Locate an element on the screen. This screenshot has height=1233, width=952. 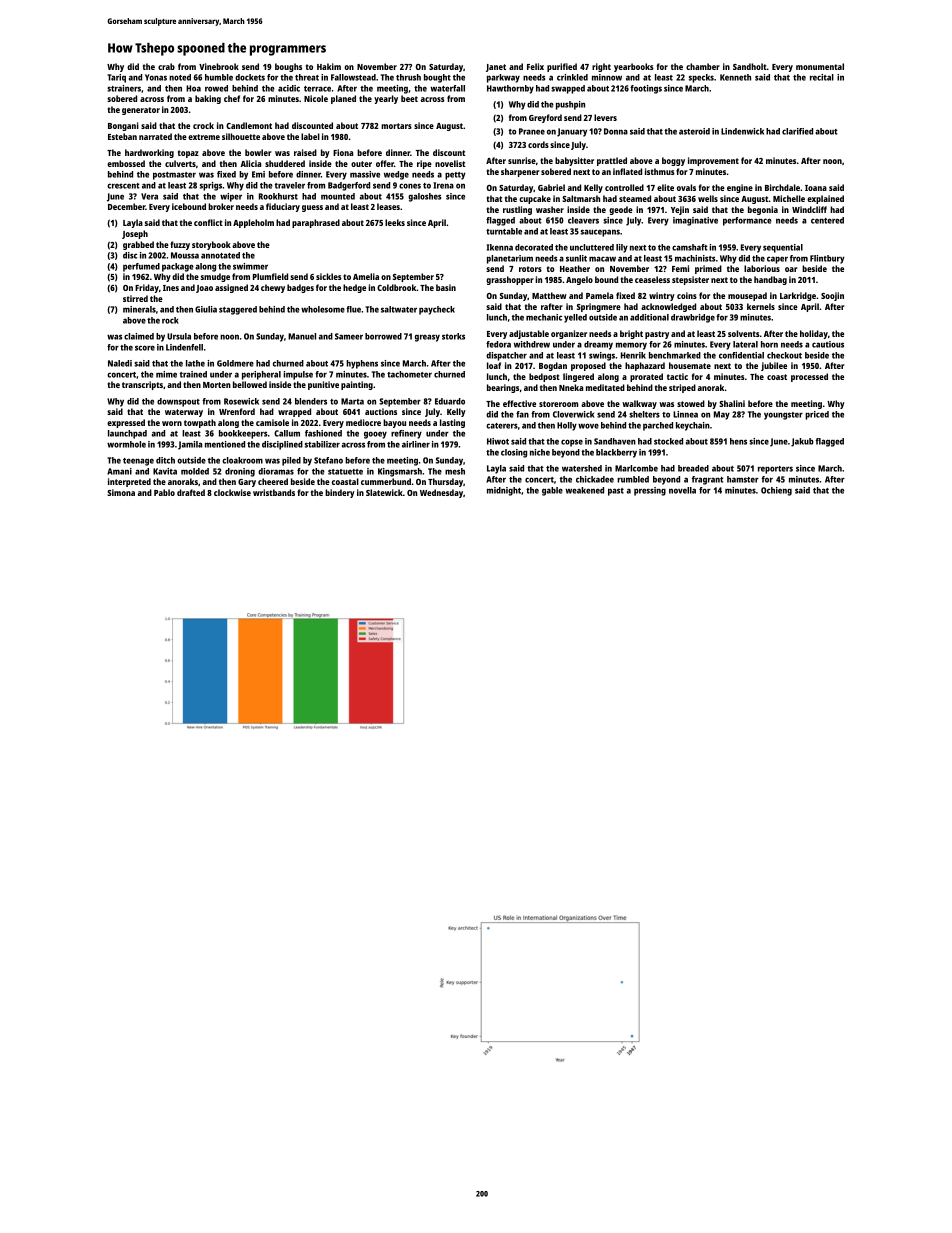
Shalini is located at coordinates (732, 403).
